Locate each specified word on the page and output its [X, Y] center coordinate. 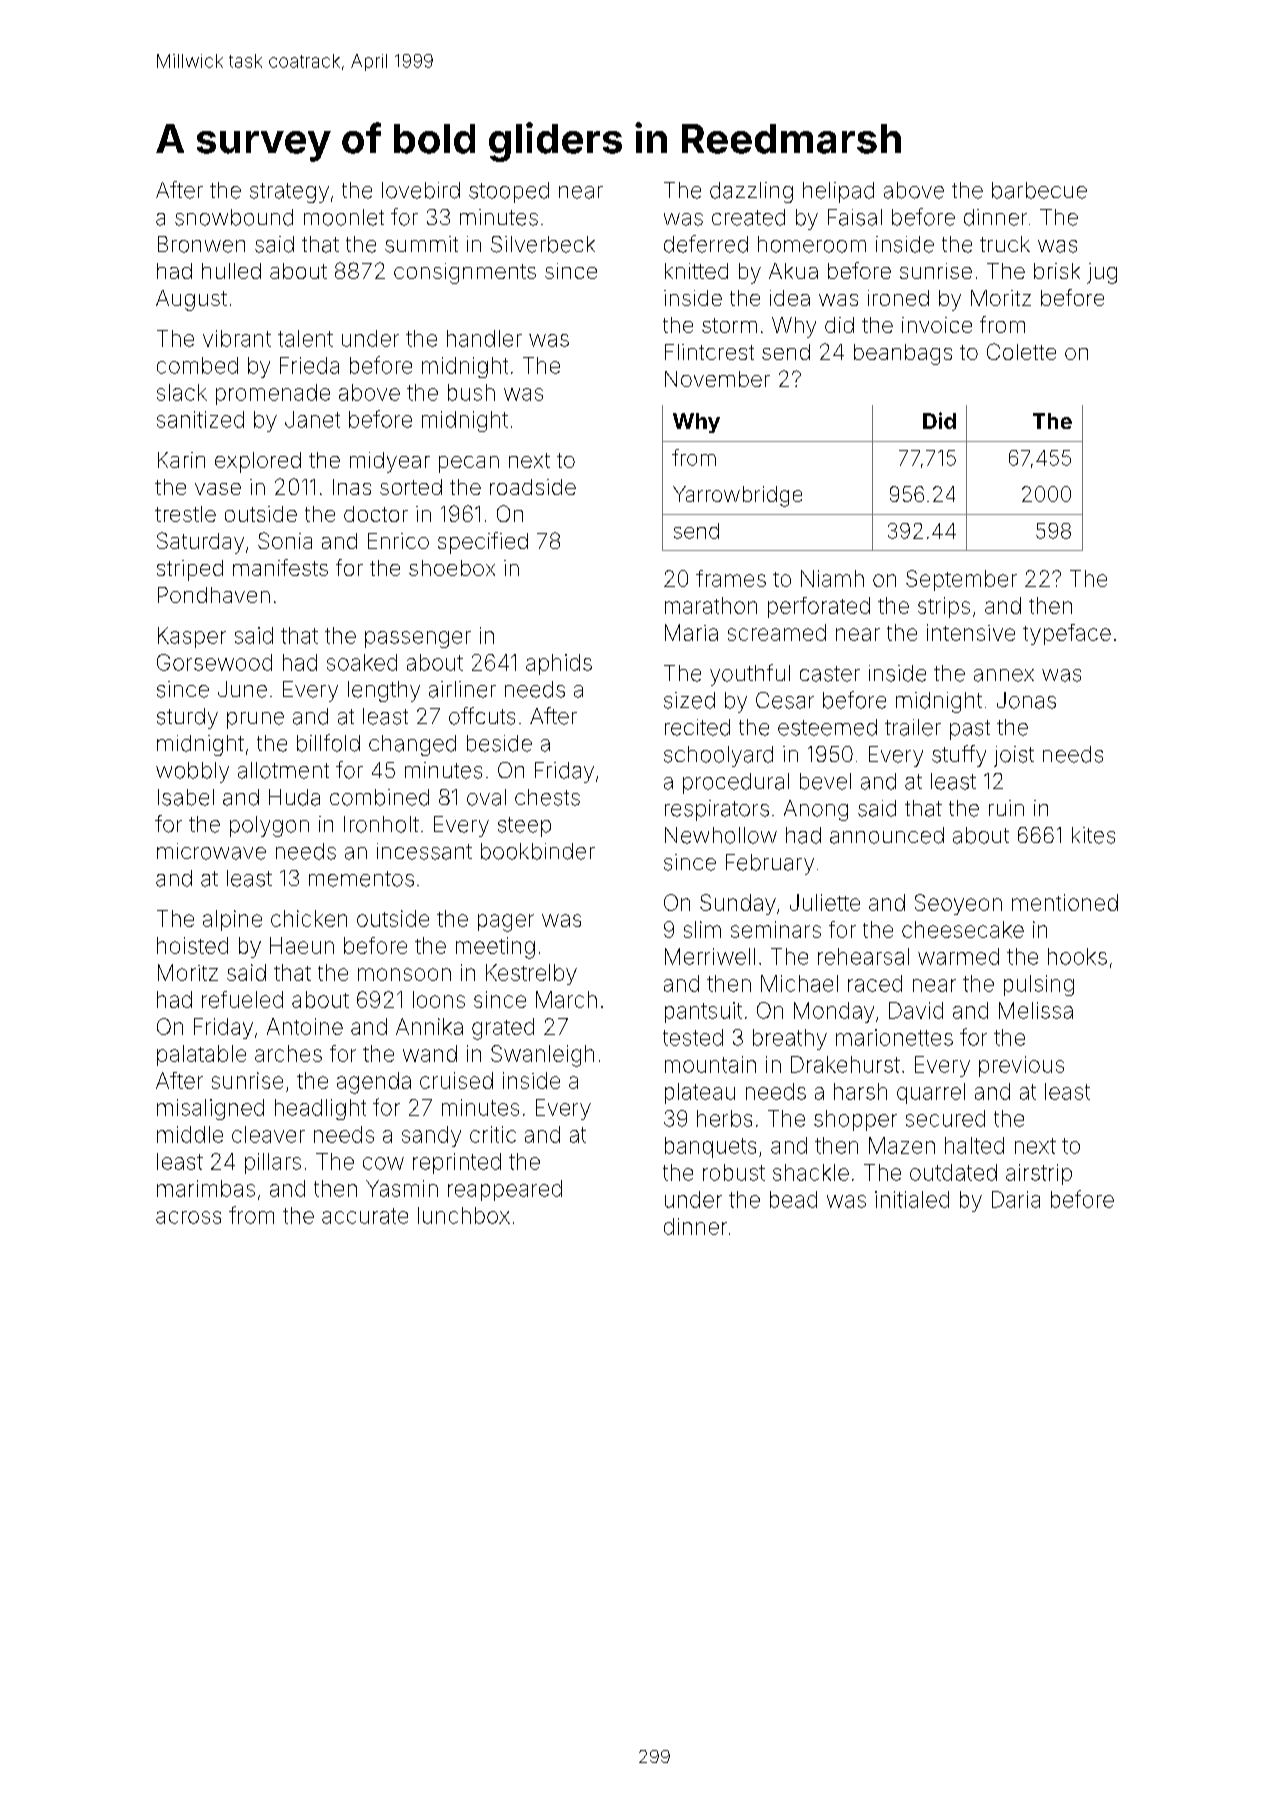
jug [1102, 273]
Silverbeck [543, 244]
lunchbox [464, 1215]
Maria [691, 632]
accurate [365, 1216]
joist [1014, 756]
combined [379, 797]
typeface [1067, 634]
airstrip [1039, 1174]
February [770, 864]
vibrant [237, 338]
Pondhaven [214, 595]
